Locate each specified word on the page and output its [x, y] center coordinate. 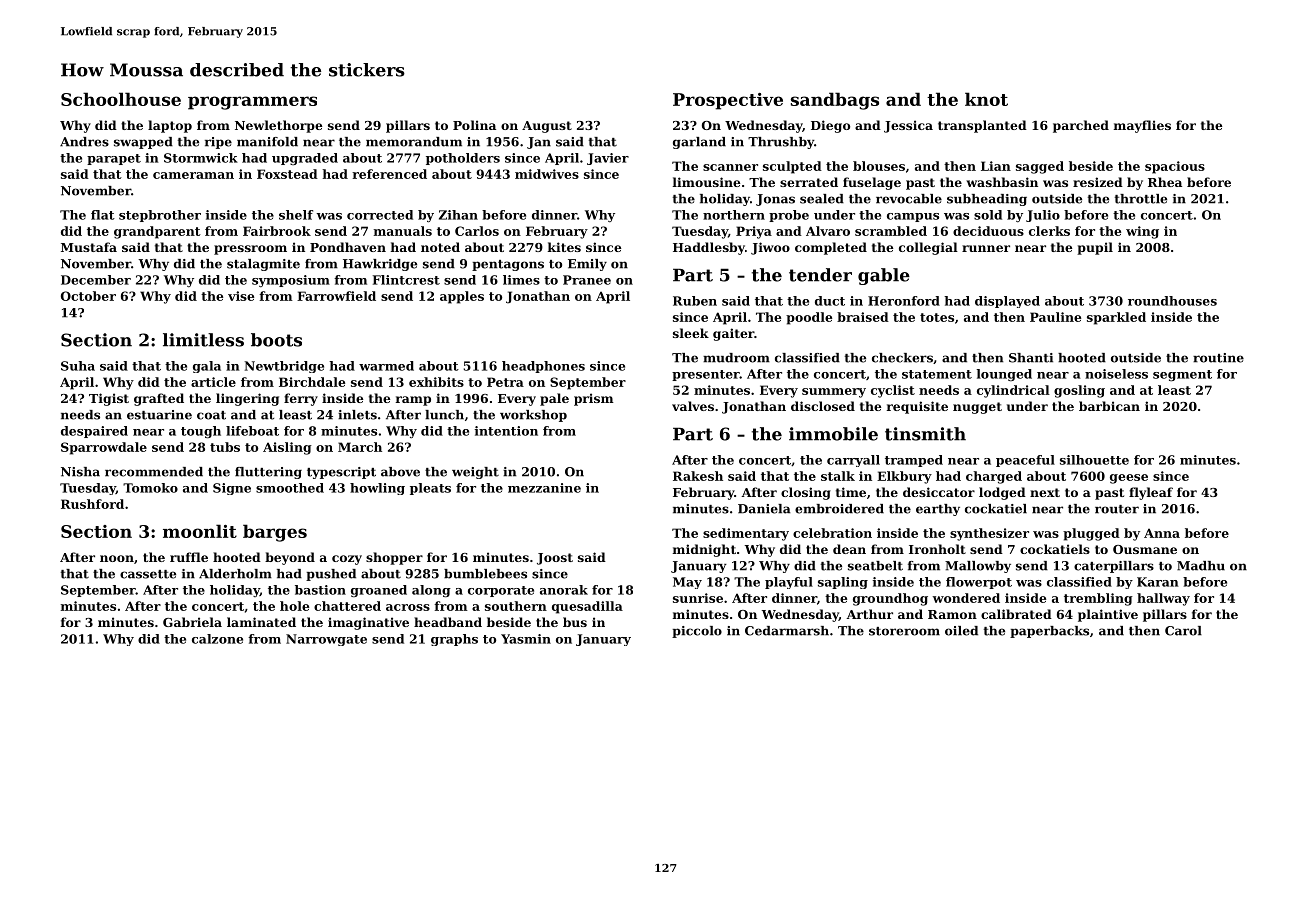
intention [506, 431]
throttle [1141, 199]
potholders [463, 159]
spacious [1175, 167]
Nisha [80, 472]
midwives [547, 174]
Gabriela [192, 622]
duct [830, 301]
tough [201, 432]
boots [276, 340]
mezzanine [544, 488]
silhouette [1094, 460]
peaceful [1025, 461]
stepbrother [160, 216]
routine [1218, 358]
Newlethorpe [278, 126]
